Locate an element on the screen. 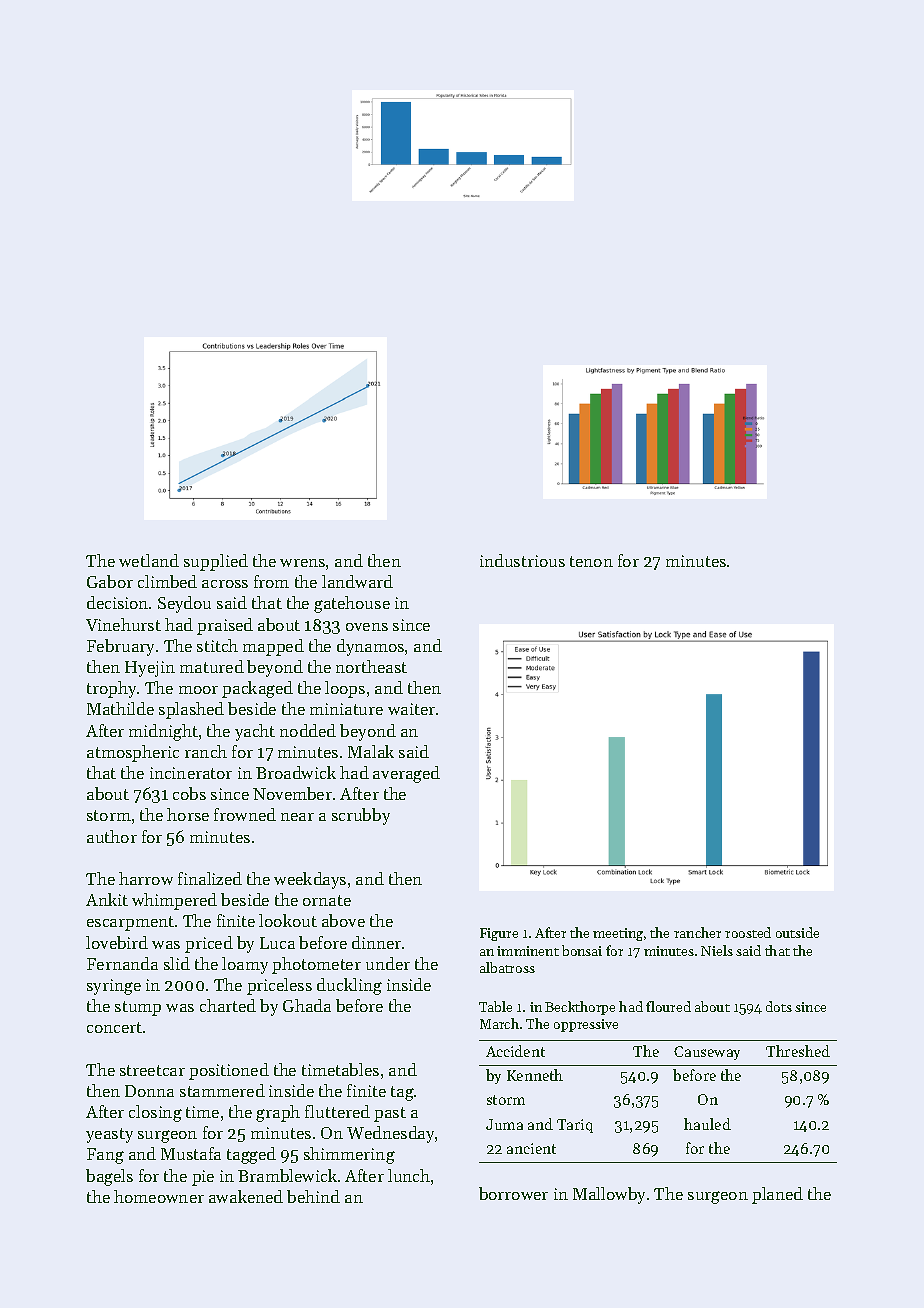 This screenshot has width=924, height=1308. whimpered is located at coordinates (174, 901).
